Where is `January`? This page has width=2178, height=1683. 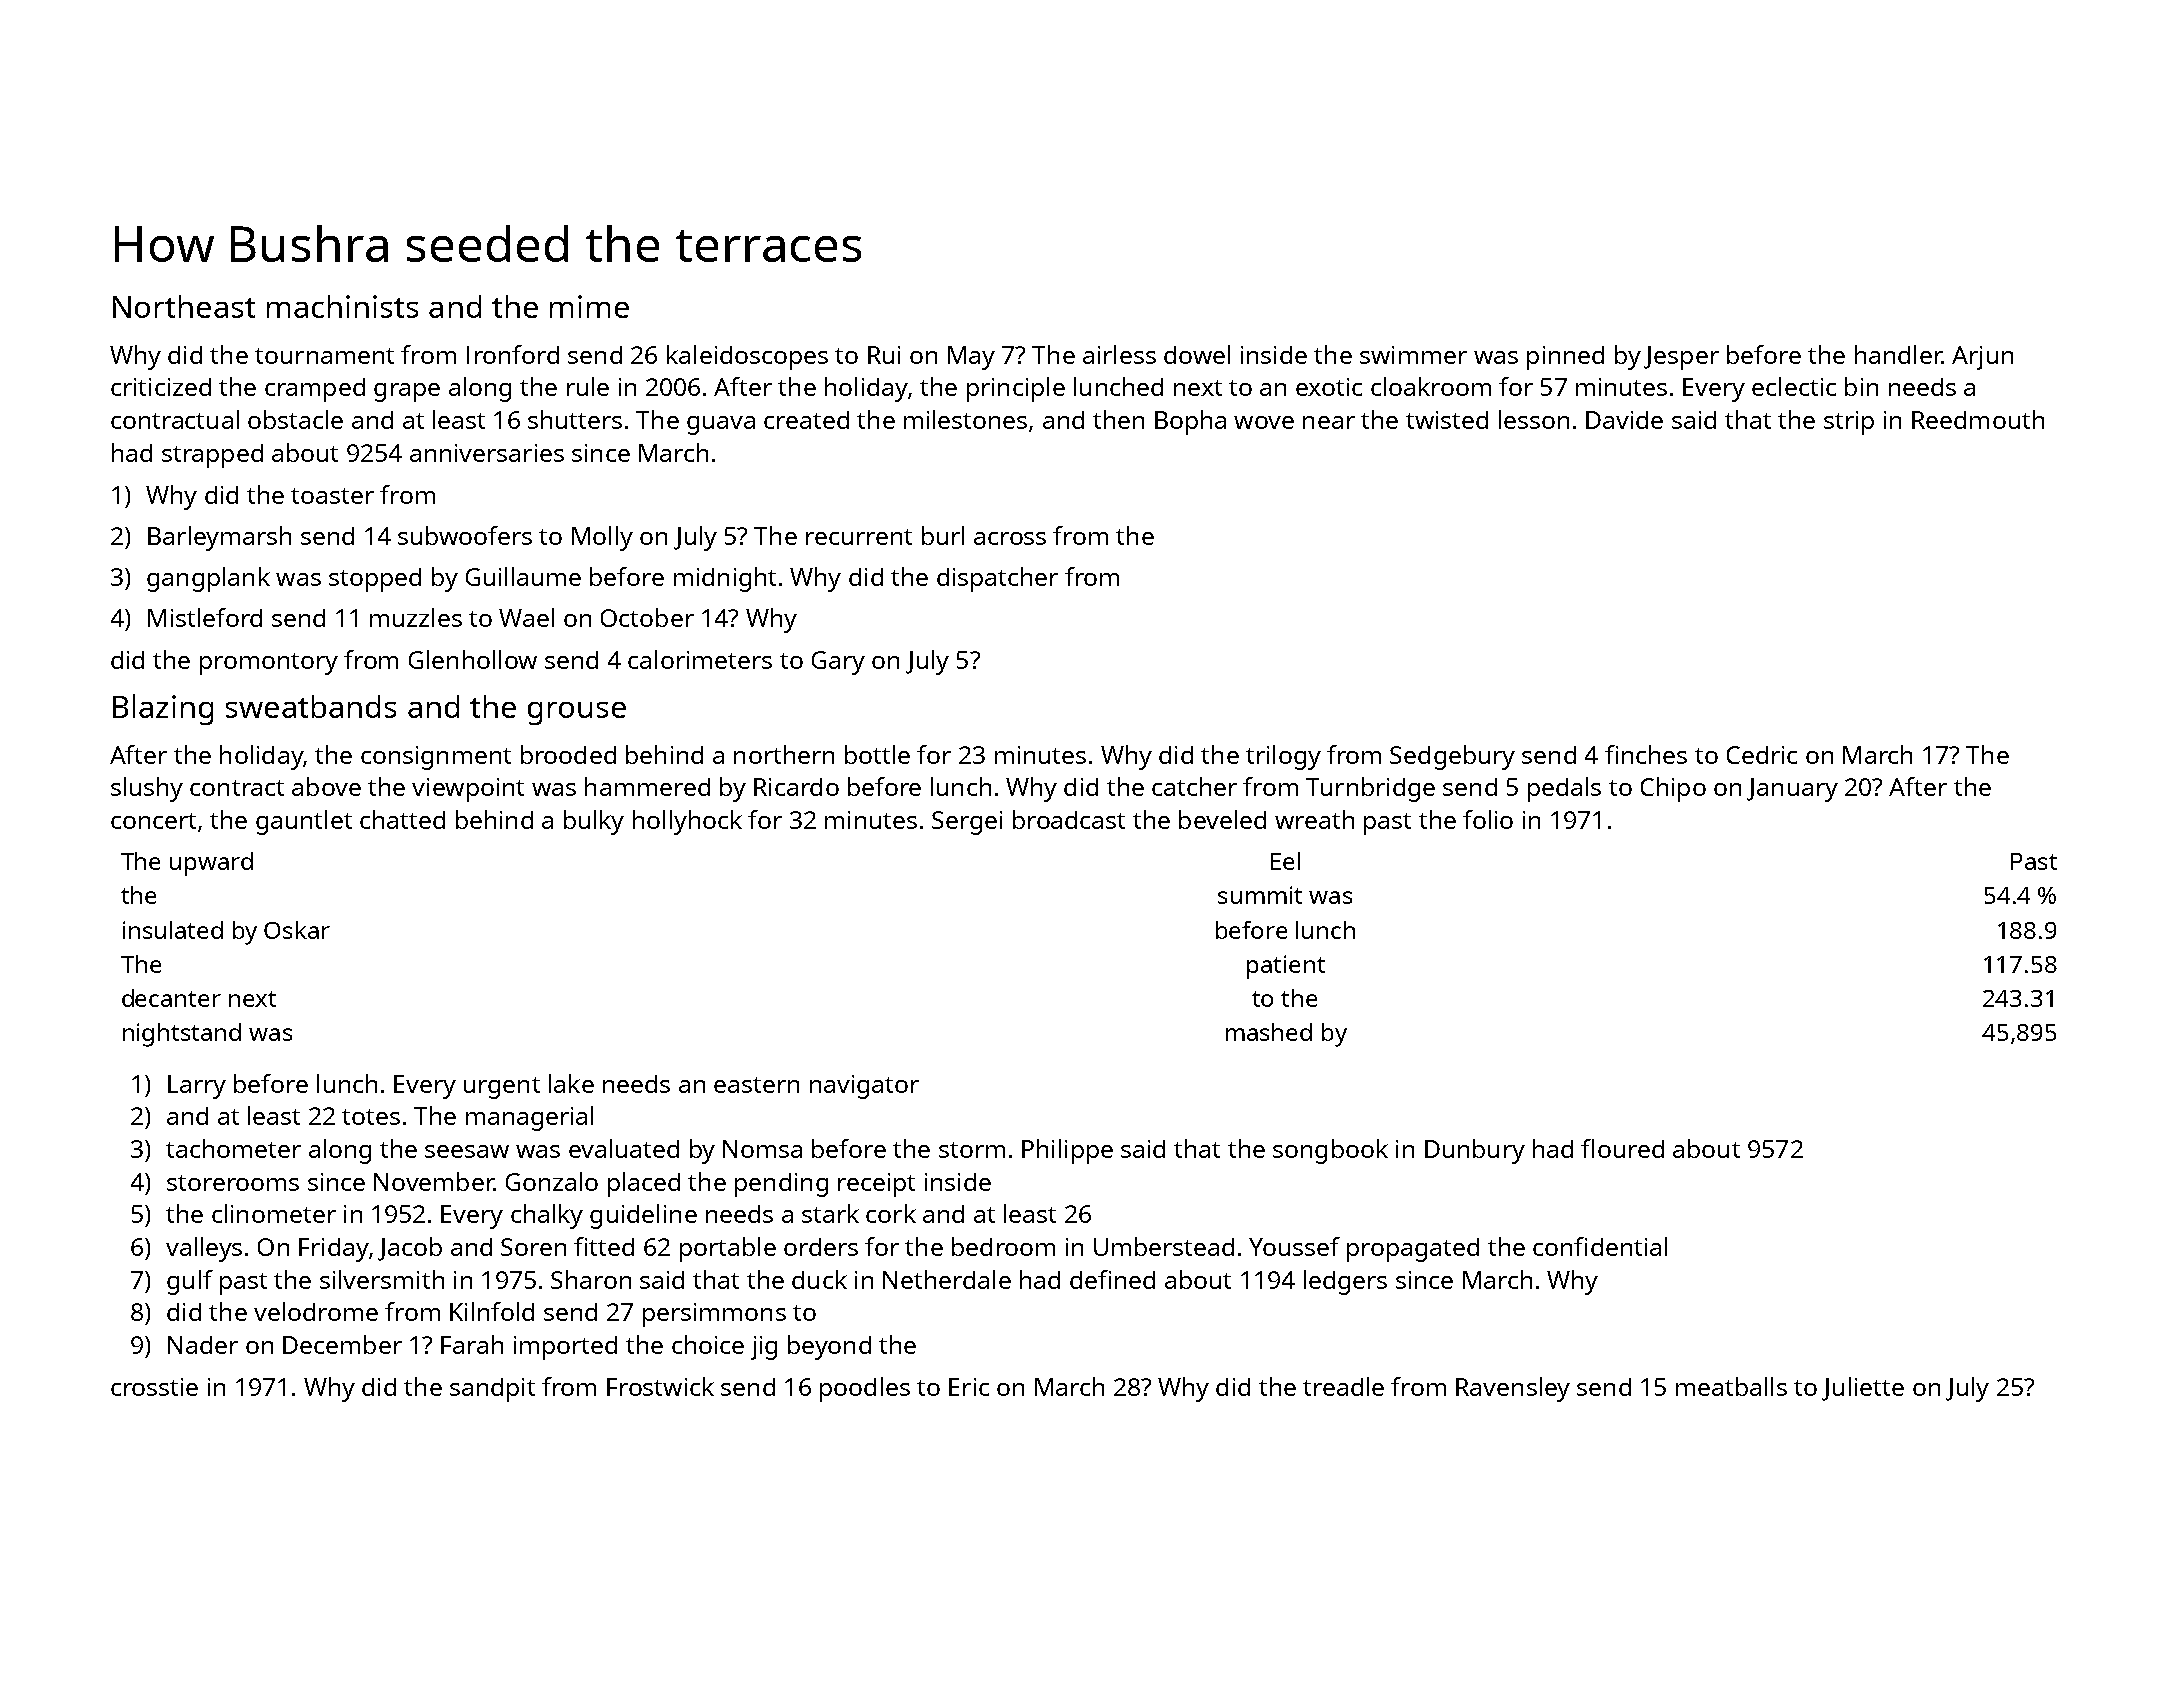 January is located at coordinates (1792, 790).
